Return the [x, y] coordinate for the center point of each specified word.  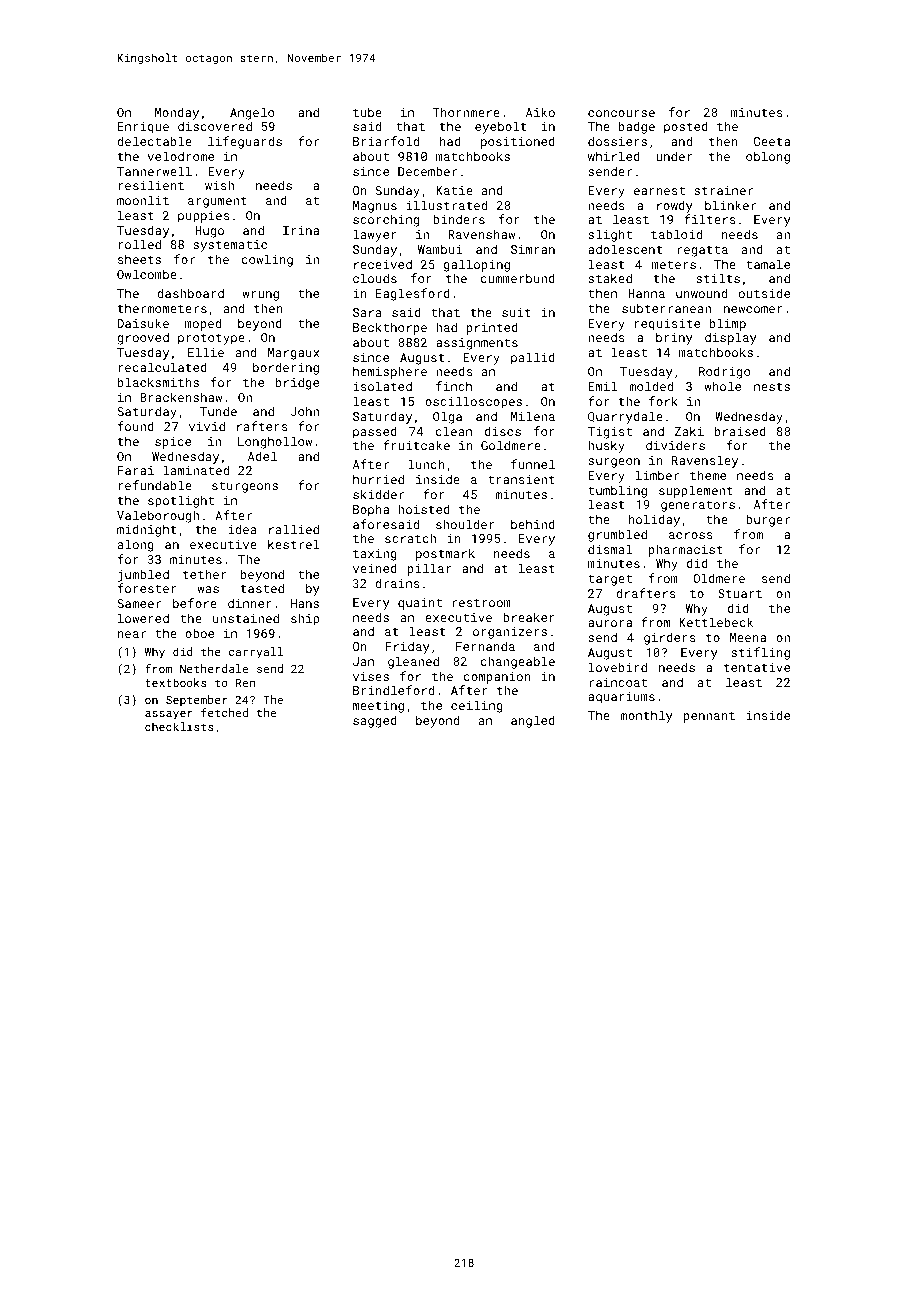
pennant [709, 717]
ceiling [477, 706]
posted [686, 127]
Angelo [252, 113]
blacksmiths [158, 382]
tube [367, 112]
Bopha [371, 510]
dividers [675, 445]
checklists [179, 726]
